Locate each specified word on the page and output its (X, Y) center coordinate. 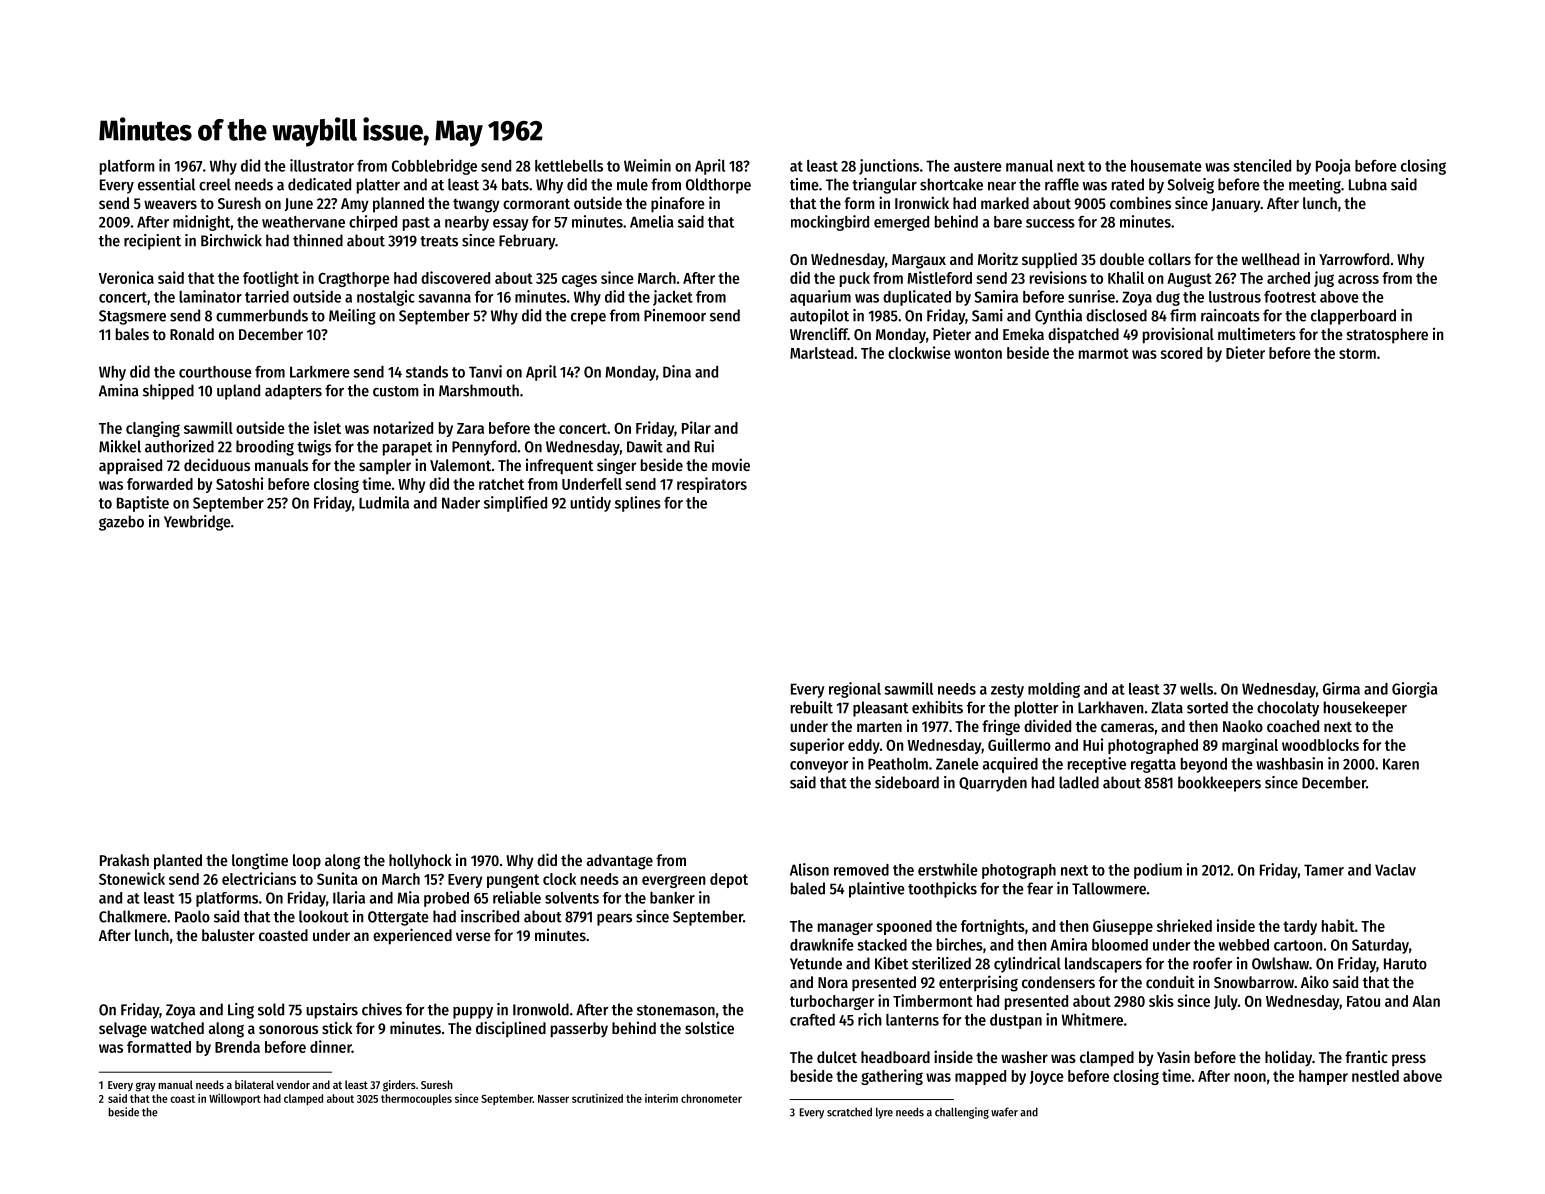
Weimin (647, 165)
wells (1196, 689)
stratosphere (1387, 336)
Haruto (1405, 964)
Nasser (553, 1099)
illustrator (322, 165)
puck (855, 279)
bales (132, 334)
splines (638, 504)
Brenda (237, 1047)
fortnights (993, 927)
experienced (412, 936)
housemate (1166, 166)
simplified (515, 504)
